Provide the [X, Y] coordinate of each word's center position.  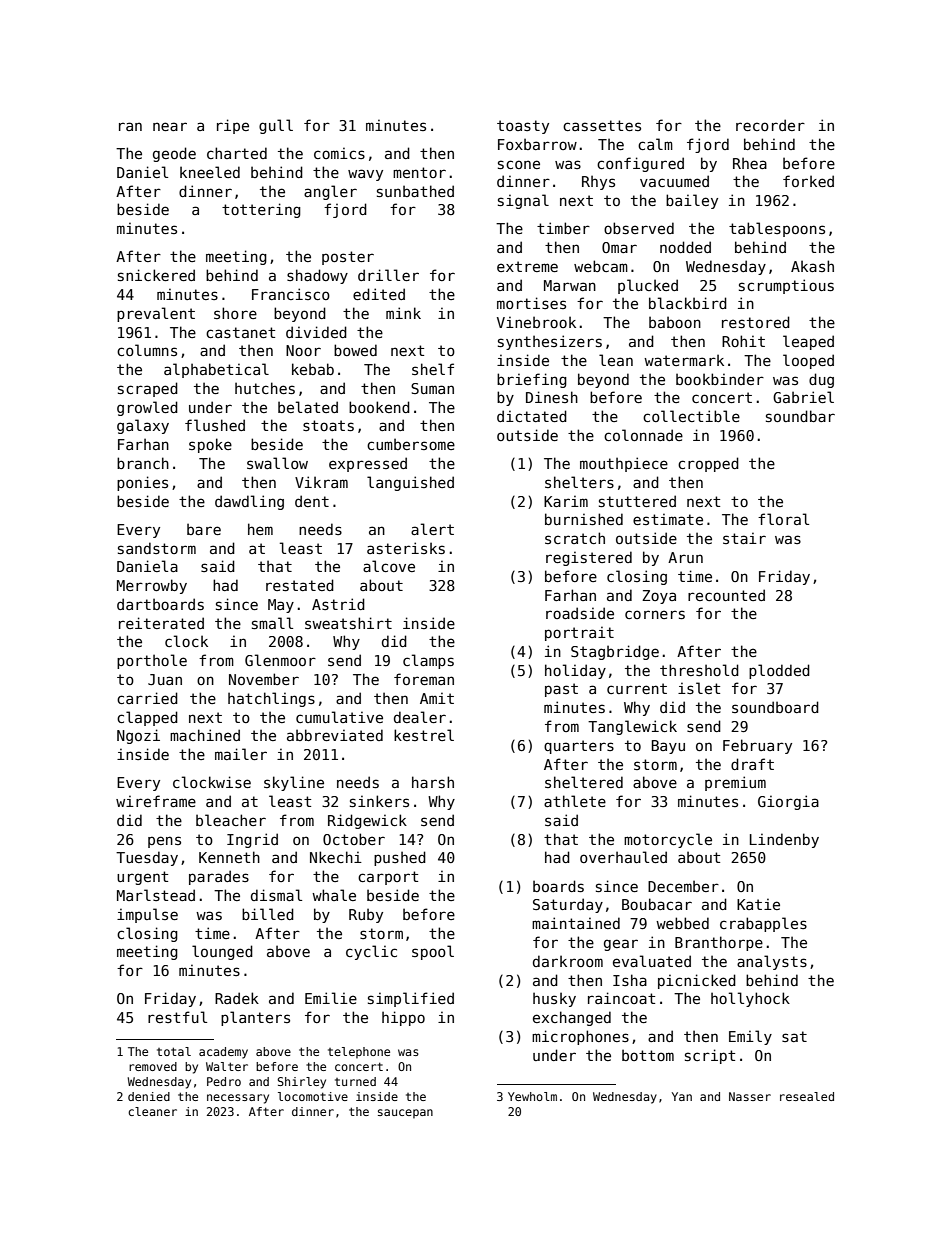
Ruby [366, 915]
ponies [142, 483]
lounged [222, 952]
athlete [575, 801]
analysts [772, 962]
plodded [779, 671]
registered [589, 558]
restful [177, 1017]
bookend [379, 407]
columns [147, 350]
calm [655, 144]
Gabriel [803, 397]
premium [735, 783]
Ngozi [138, 736]
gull [276, 126]
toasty [523, 127]
